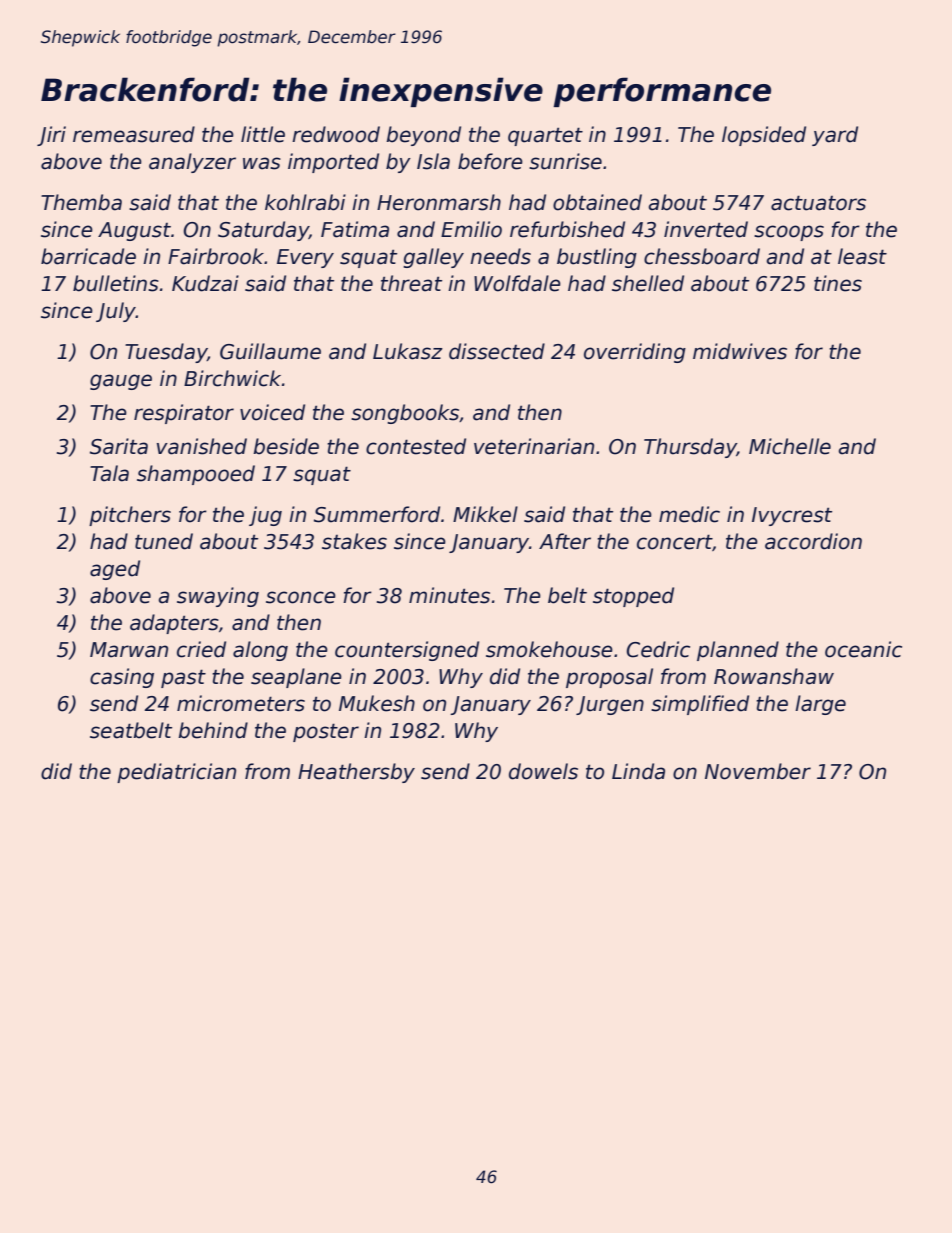 Image resolution: width=952 pixels, height=1233 pixels. What do you see at coordinates (774, 676) in the screenshot?
I see `Rowanshaw` at bounding box center [774, 676].
